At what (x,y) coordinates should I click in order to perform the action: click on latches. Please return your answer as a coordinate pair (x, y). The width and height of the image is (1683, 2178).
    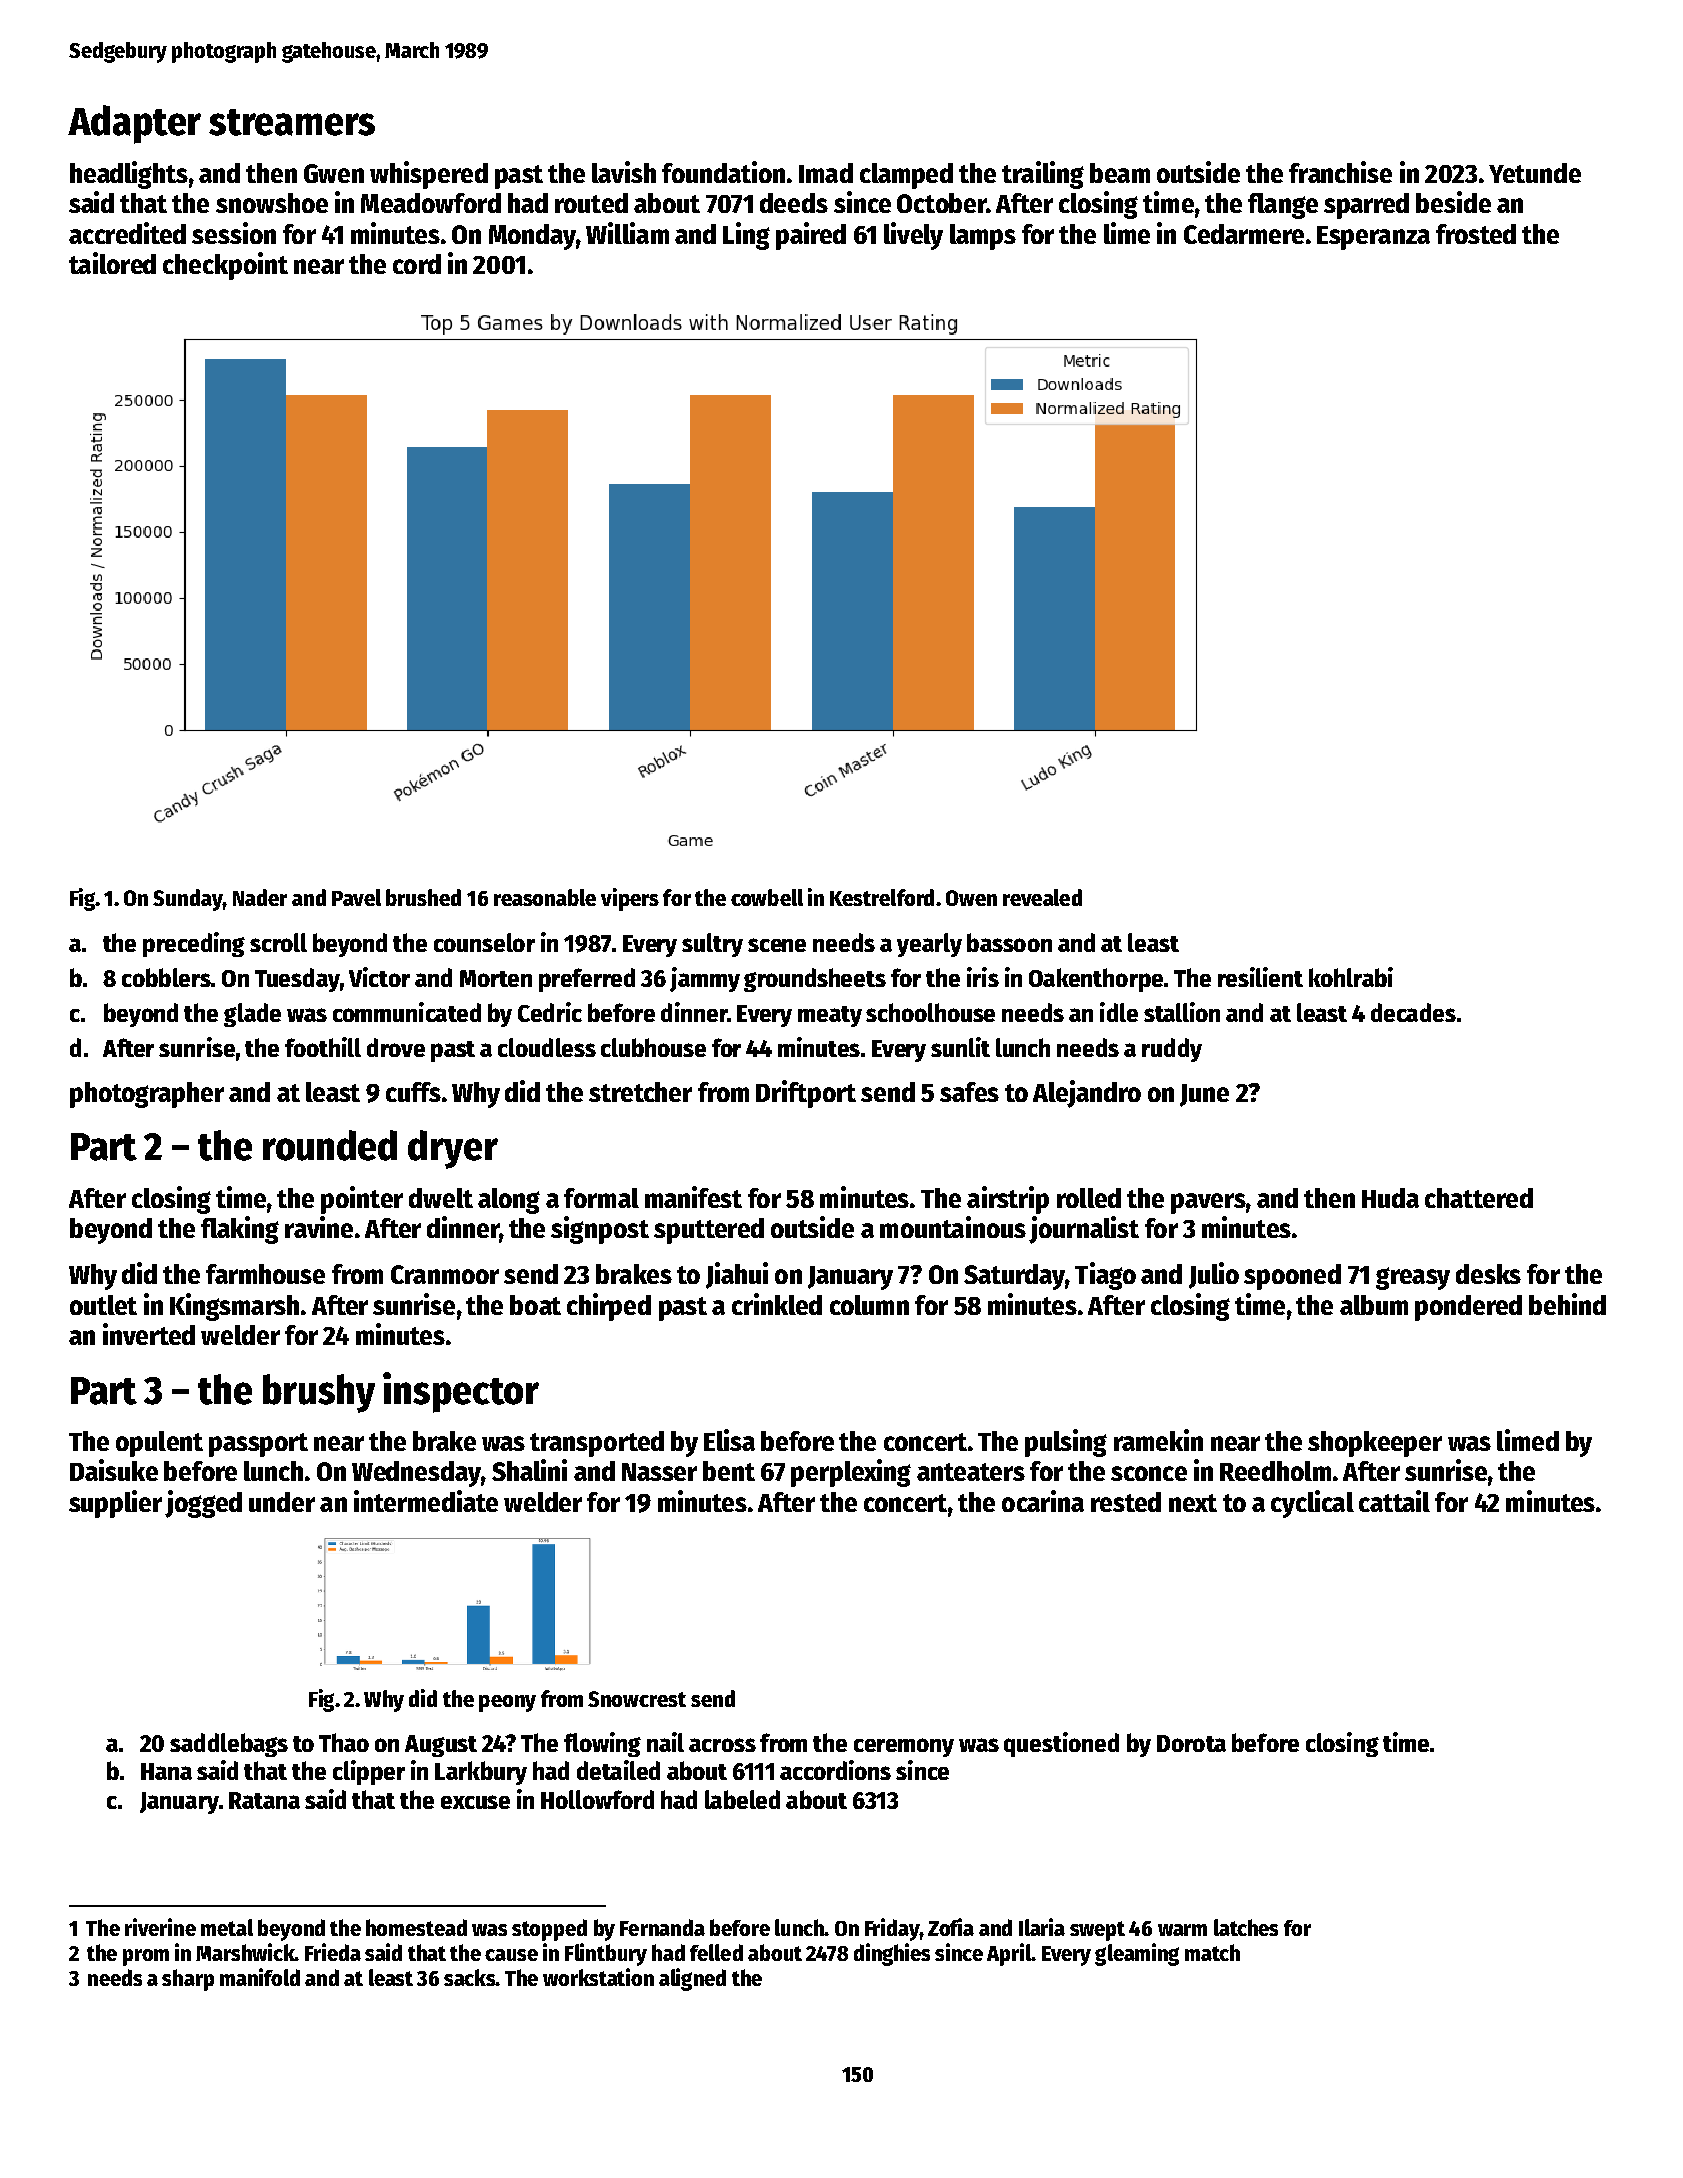
    Looking at the image, I should click on (1246, 1927).
